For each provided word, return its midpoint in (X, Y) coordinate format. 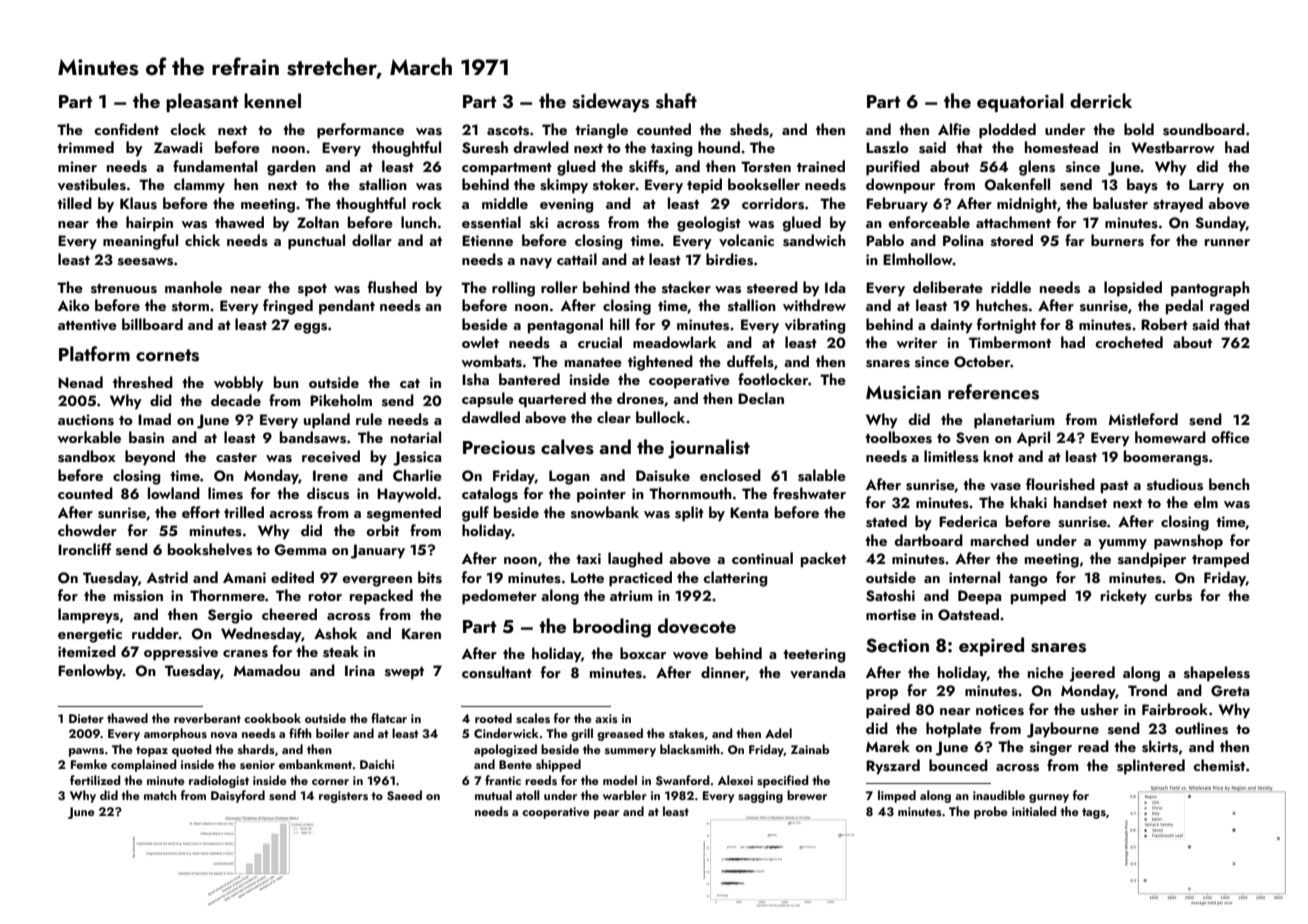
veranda (817, 672)
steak (341, 651)
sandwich (814, 240)
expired (991, 646)
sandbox (86, 456)
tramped (1220, 560)
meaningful (140, 242)
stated (886, 521)
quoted (192, 750)
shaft (676, 101)
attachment (1013, 222)
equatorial (1020, 102)
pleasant (202, 102)
